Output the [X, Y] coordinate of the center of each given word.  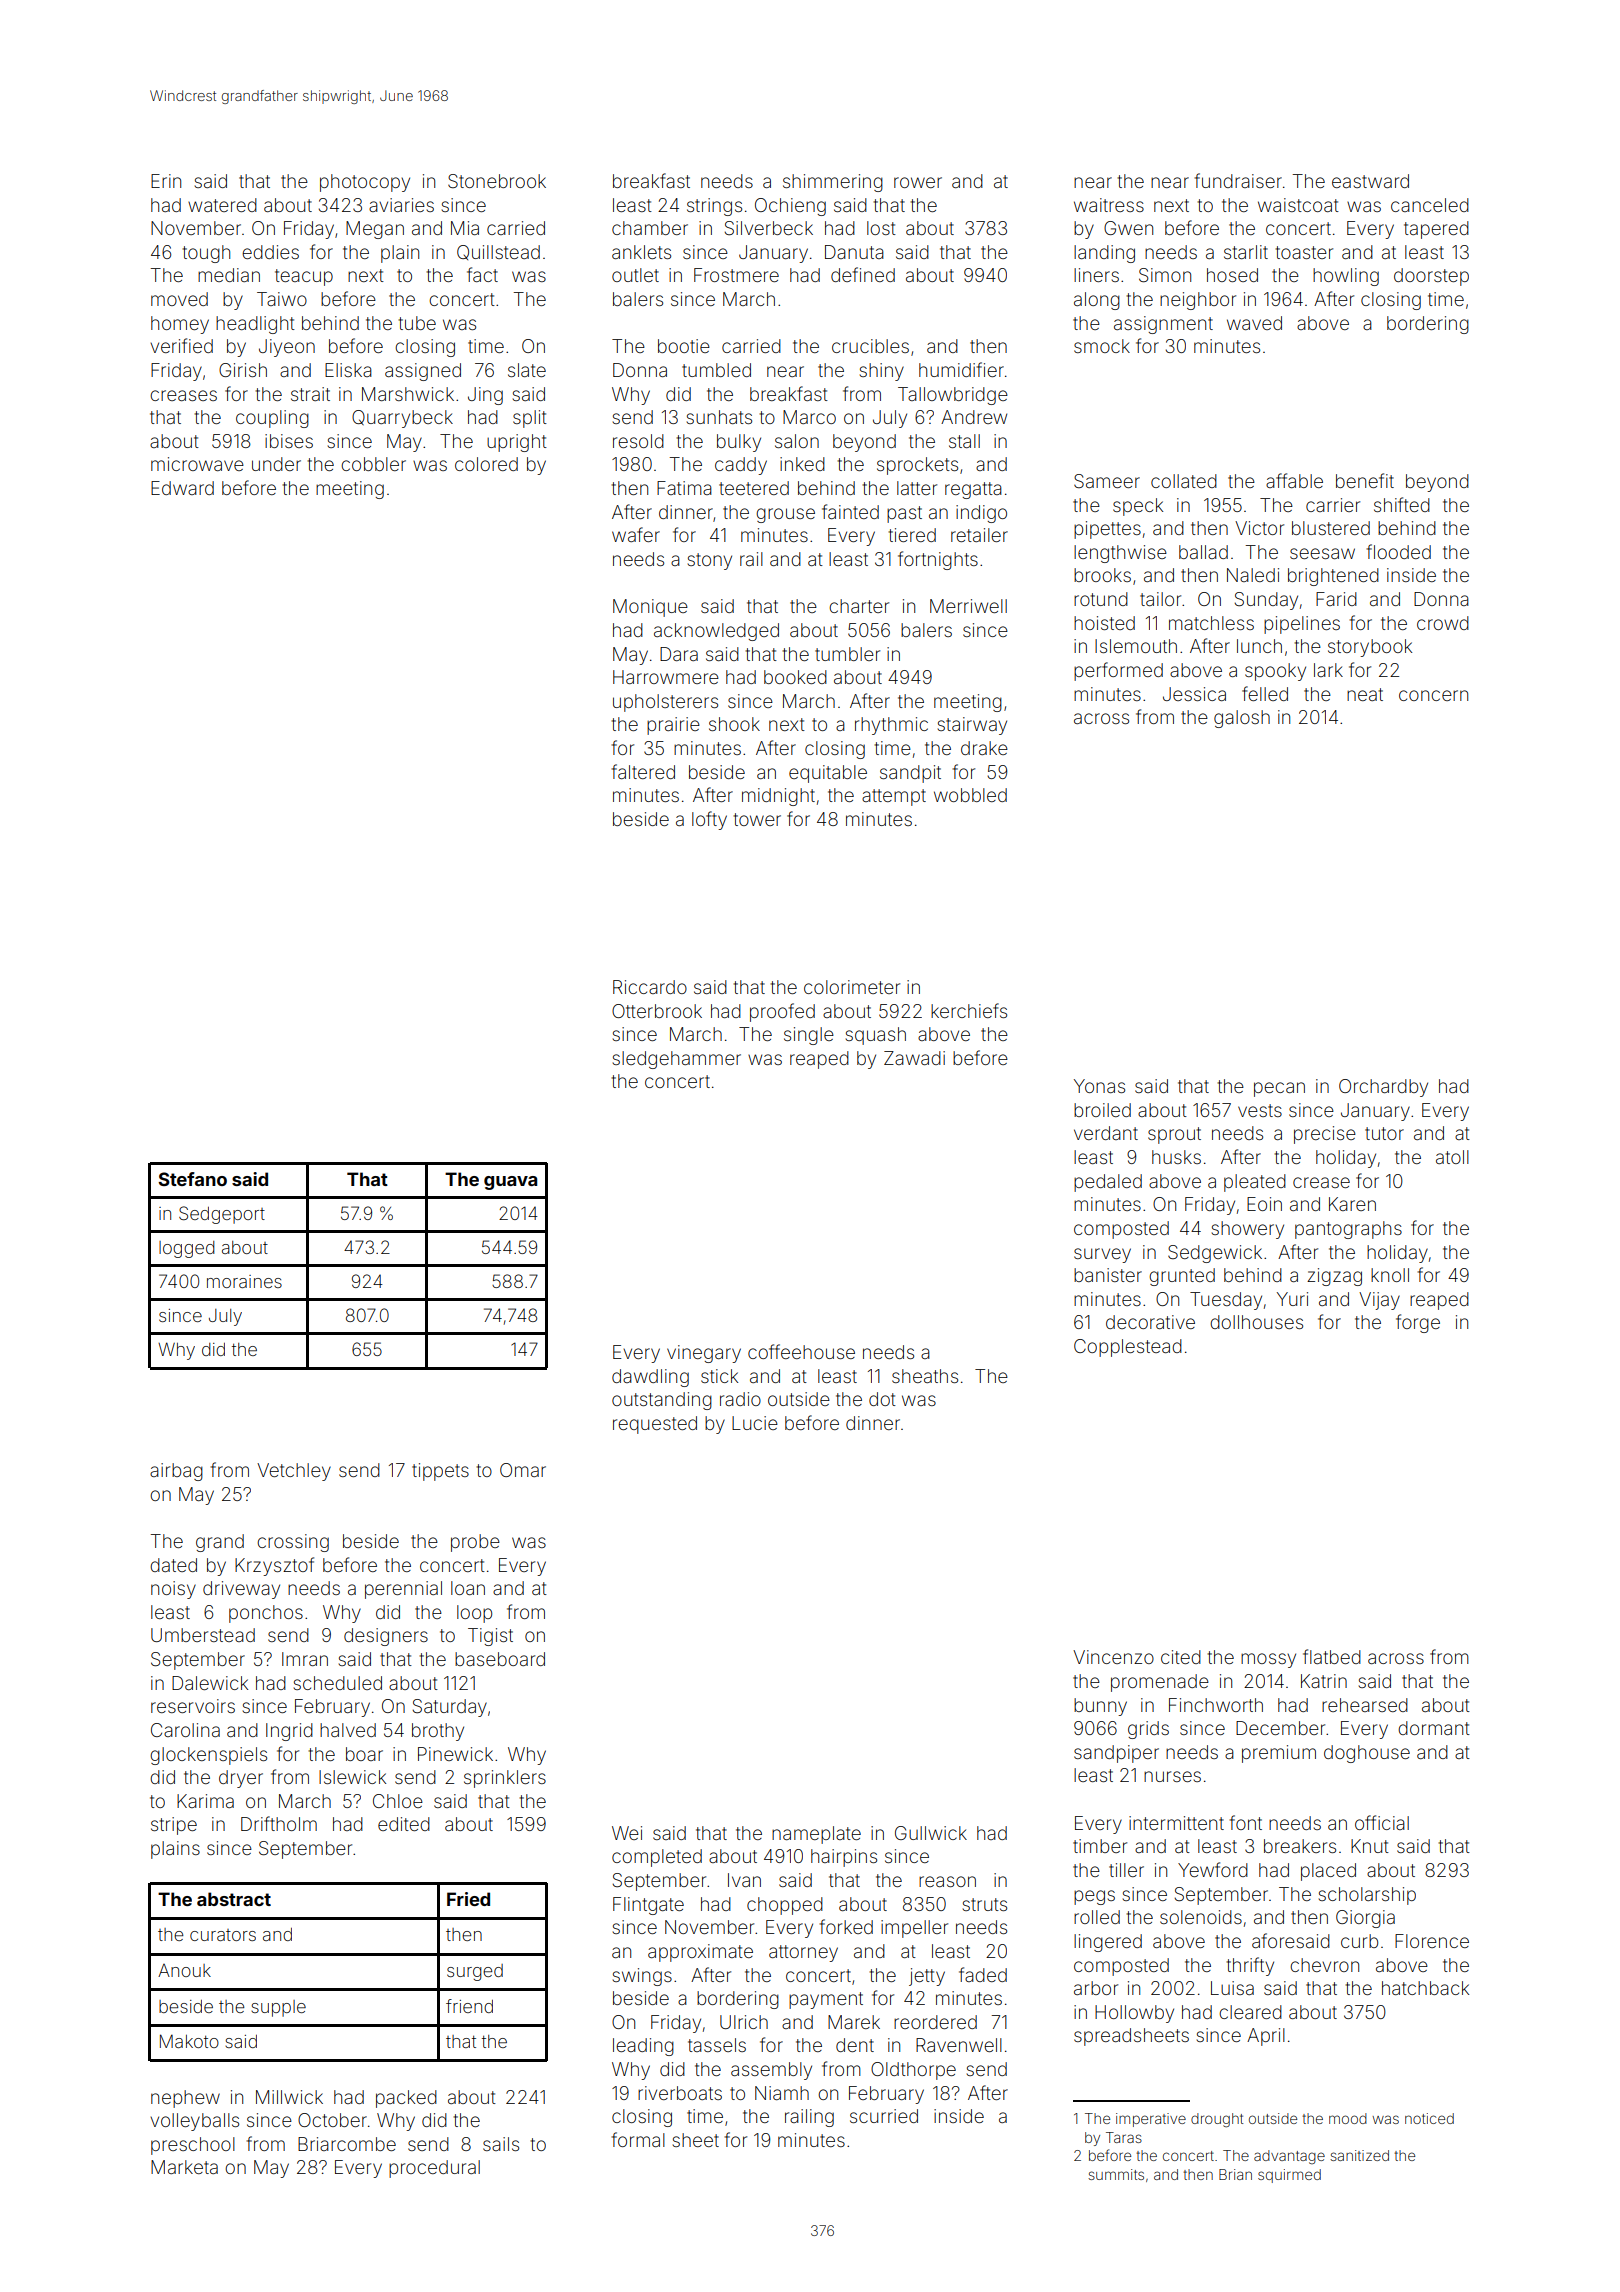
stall [964, 441]
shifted [1402, 504]
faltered [643, 771]
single [809, 1036]
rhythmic [891, 726]
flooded [1399, 551]
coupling [272, 419]
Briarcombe [347, 2144]
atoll [1452, 1157]
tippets [440, 1472]
